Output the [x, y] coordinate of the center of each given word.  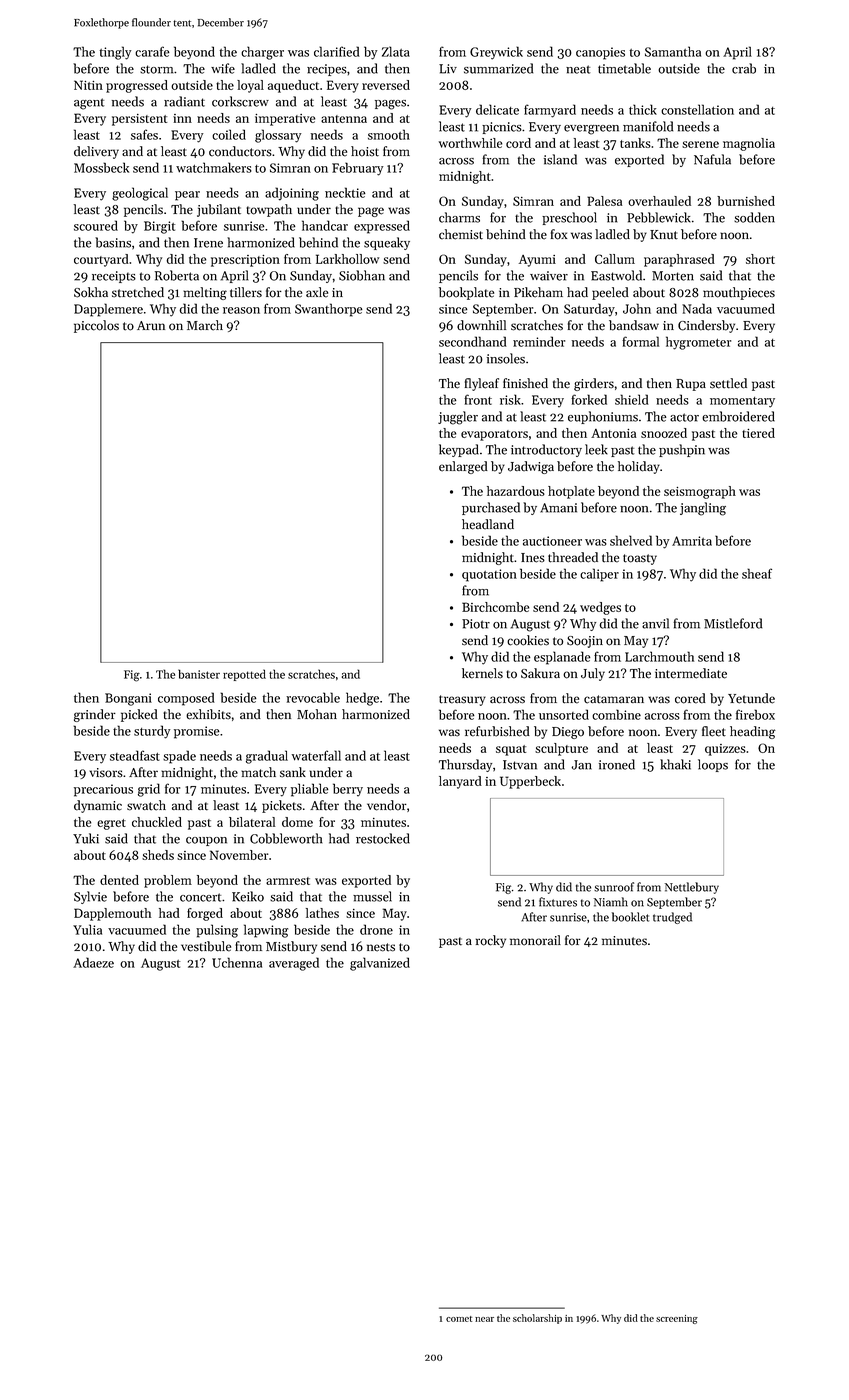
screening [677, 1319]
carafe [152, 51]
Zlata [396, 51]
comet [459, 1319]
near [484, 1319]
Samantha [673, 51]
